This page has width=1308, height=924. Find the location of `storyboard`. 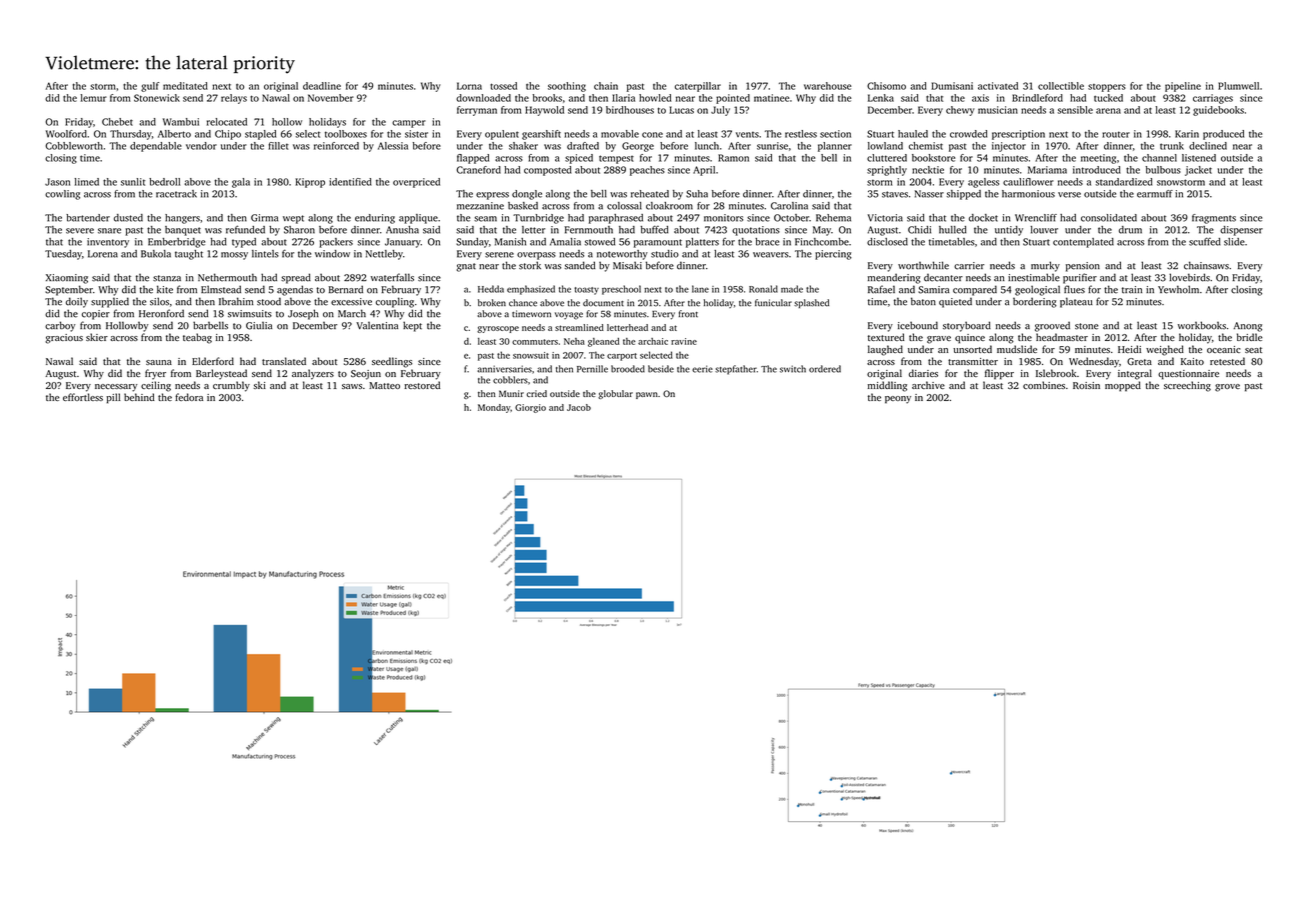

storyboard is located at coordinates (967, 326).
